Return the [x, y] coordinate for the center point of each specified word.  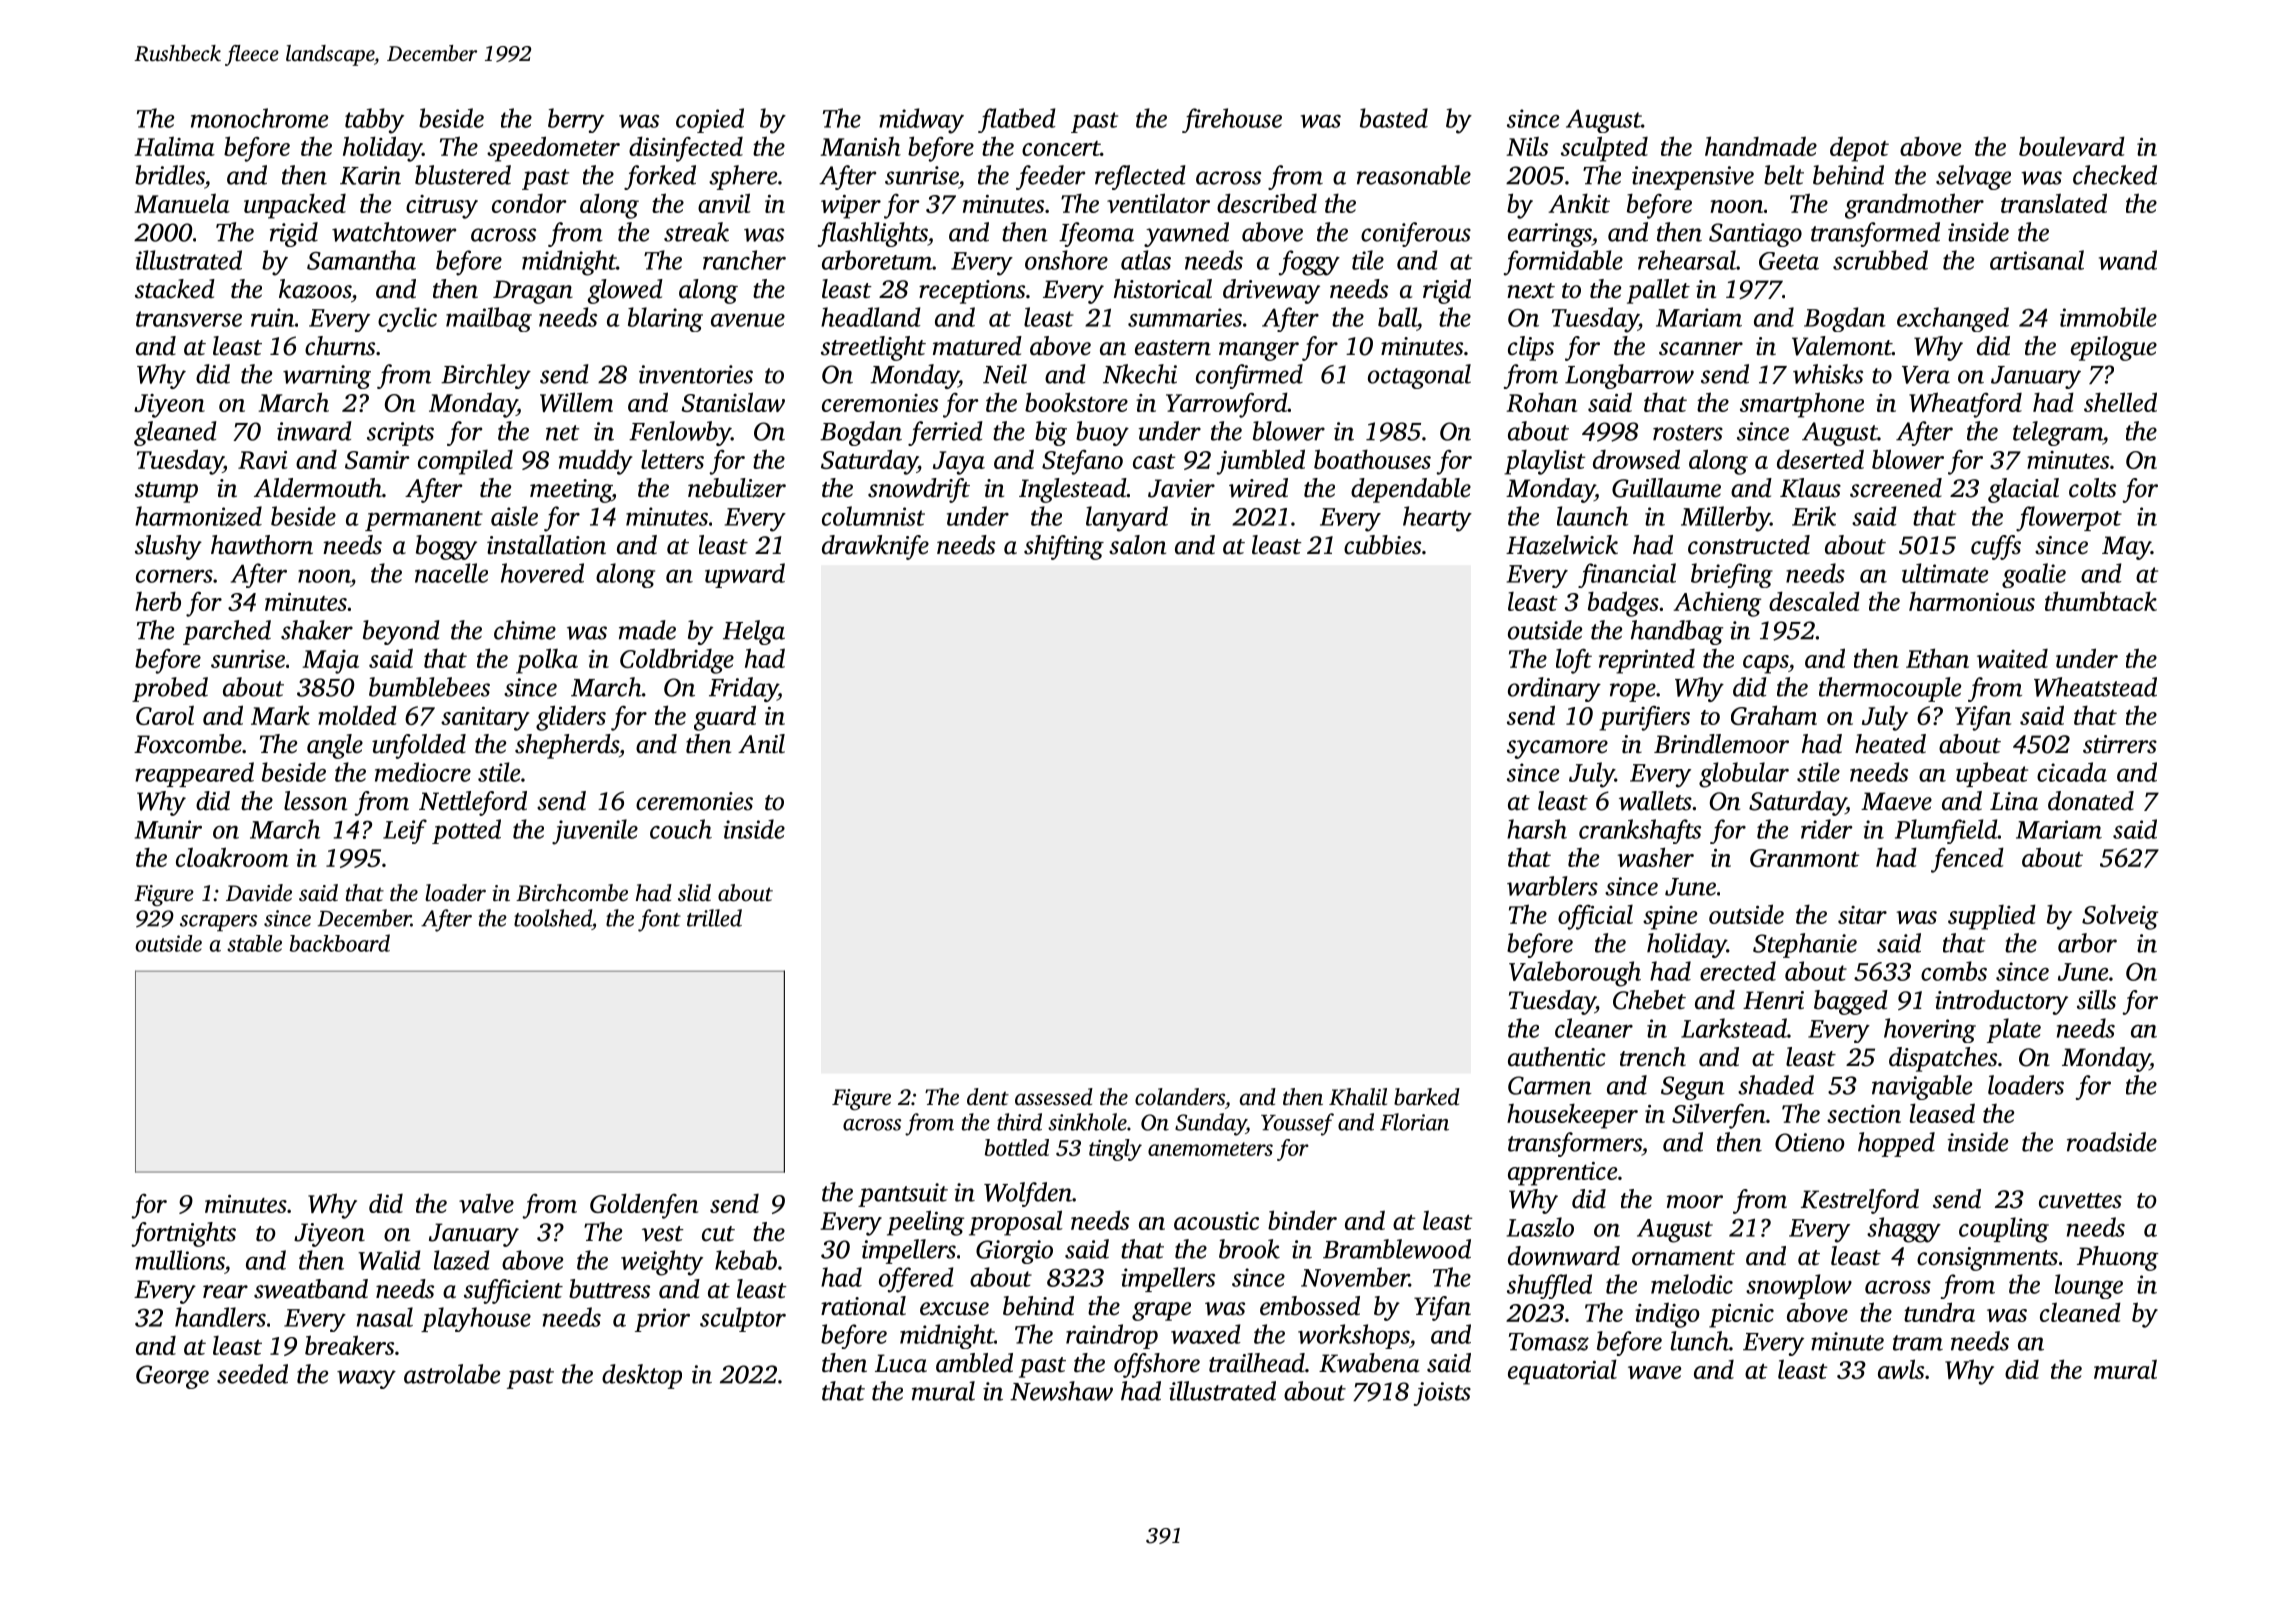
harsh [1537, 829]
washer [1655, 857]
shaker [317, 630]
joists [1442, 1394]
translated [2054, 203]
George [172, 1377]
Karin [370, 175]
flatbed [1017, 120]
